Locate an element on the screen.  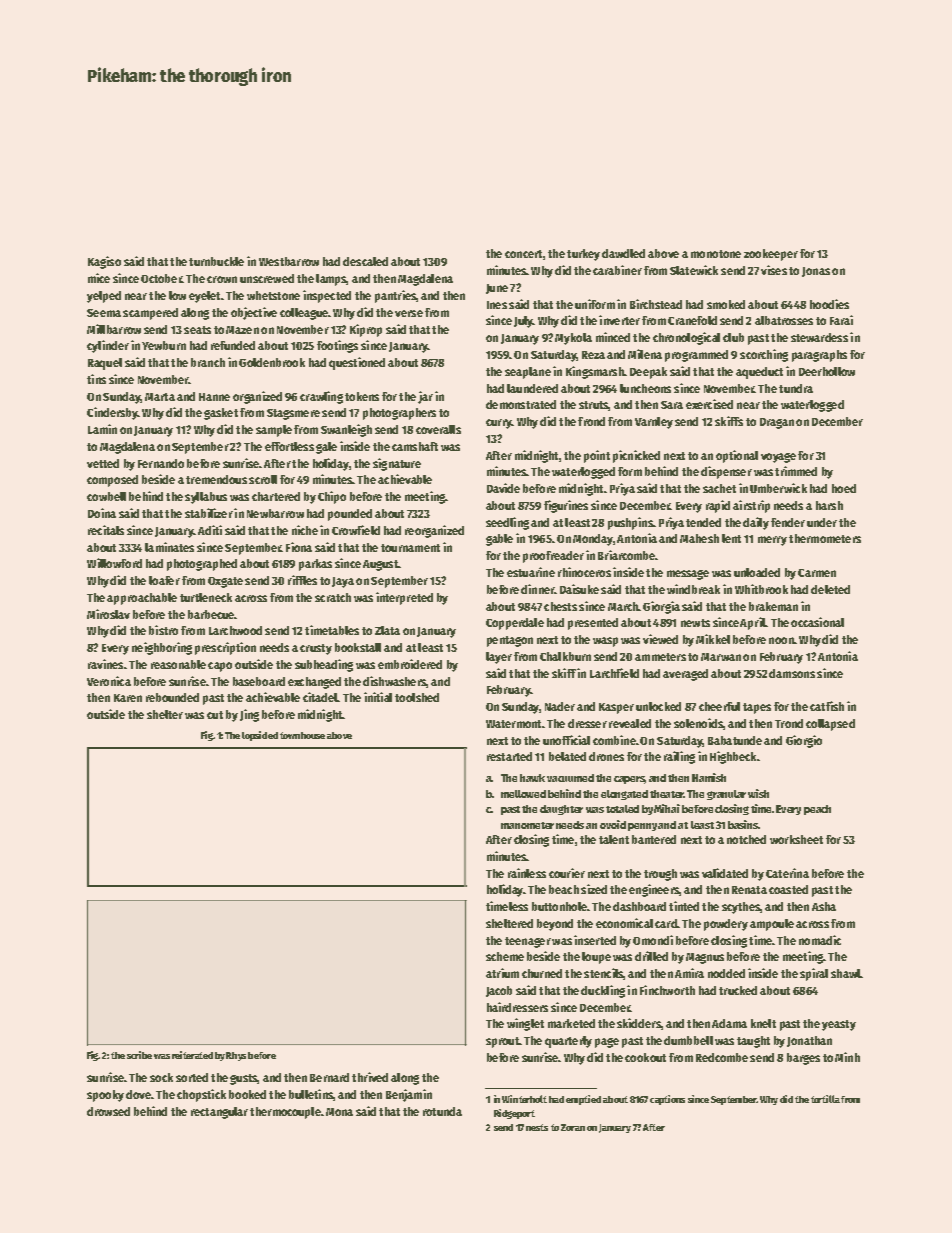
scribe is located at coordinates (139, 1055).
